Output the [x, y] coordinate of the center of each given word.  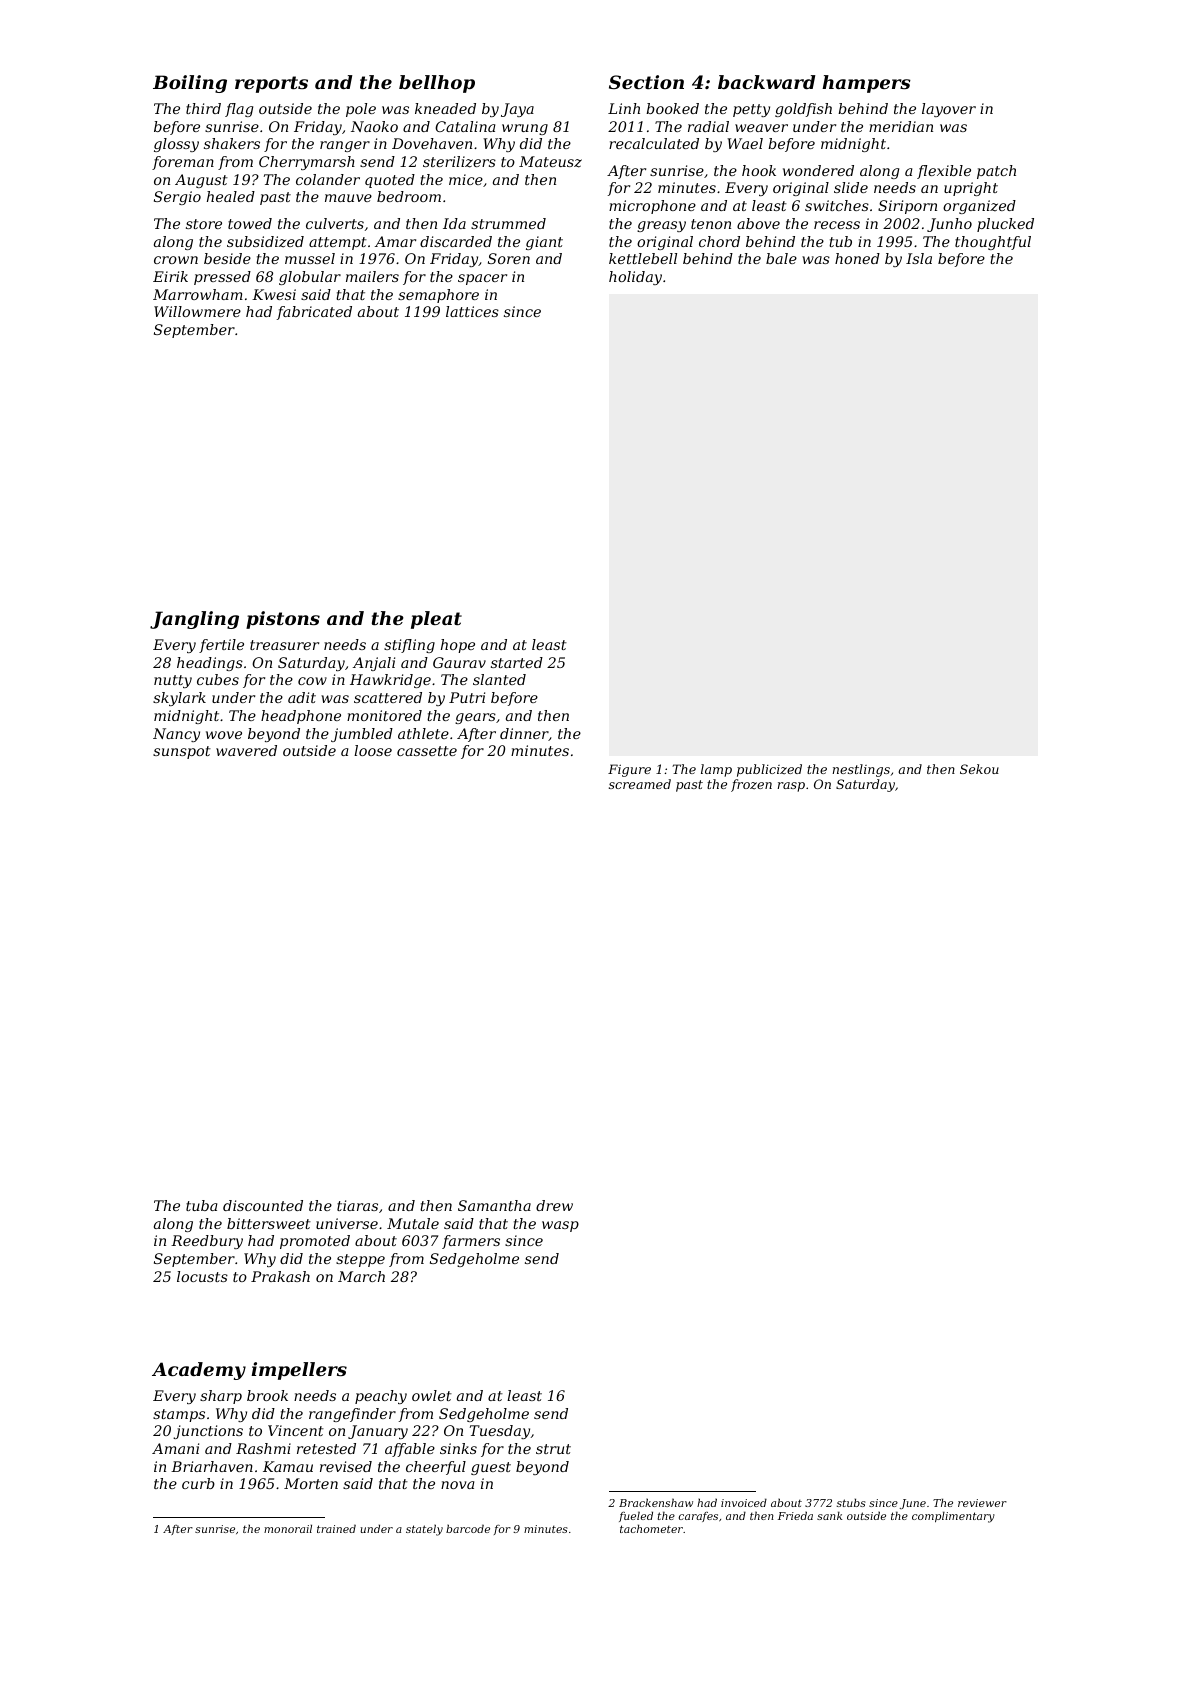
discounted [263, 1205]
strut [553, 1449]
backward [767, 82]
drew [554, 1205]
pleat [436, 620]
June [912, 1504]
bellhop [437, 84]
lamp [716, 770]
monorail [288, 1528]
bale [781, 258]
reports [271, 84]
